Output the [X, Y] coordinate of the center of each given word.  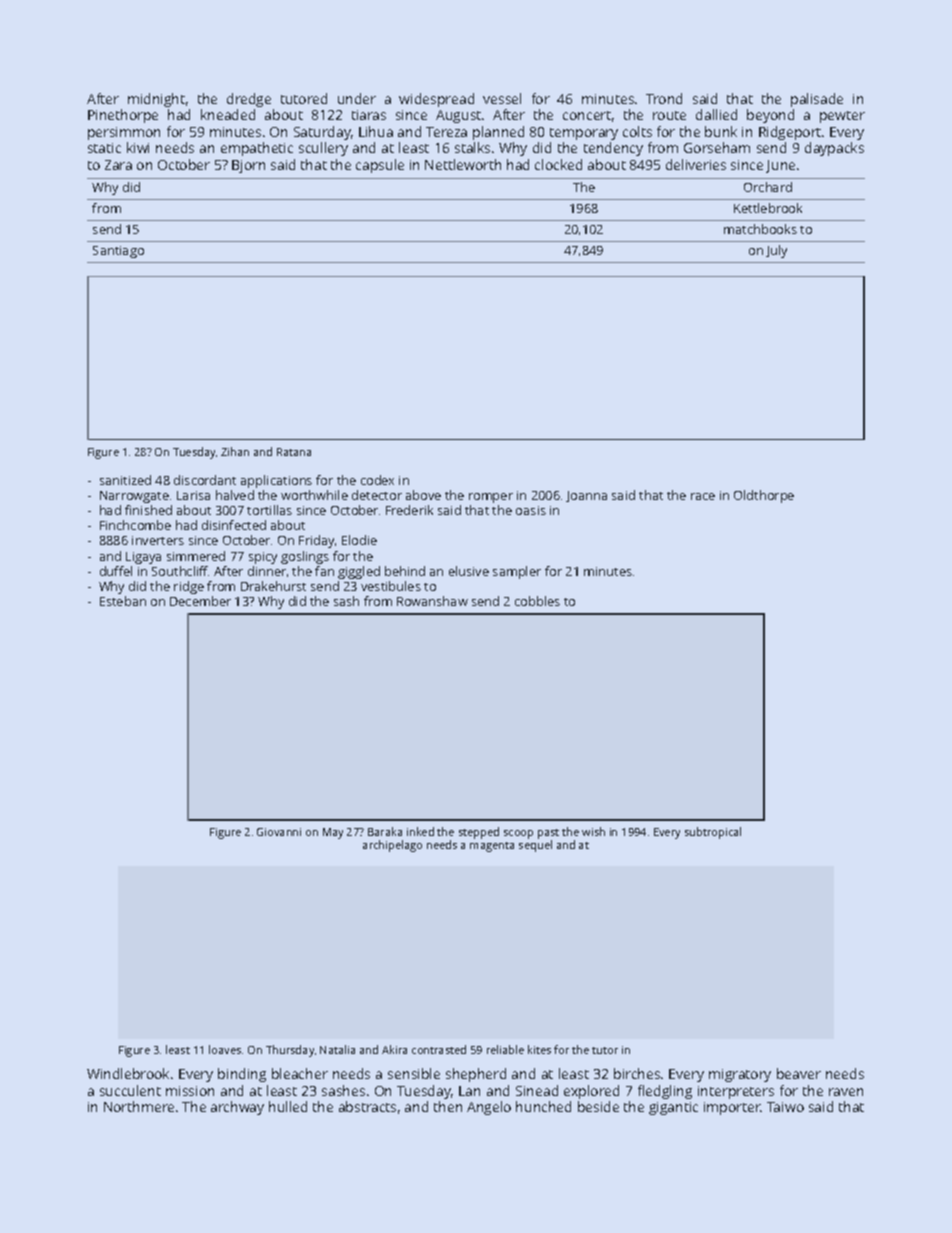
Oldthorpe [764, 496]
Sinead [537, 1090]
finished [148, 510]
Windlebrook [128, 1073]
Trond [664, 98]
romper [491, 498]
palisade [817, 100]
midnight [156, 100]
